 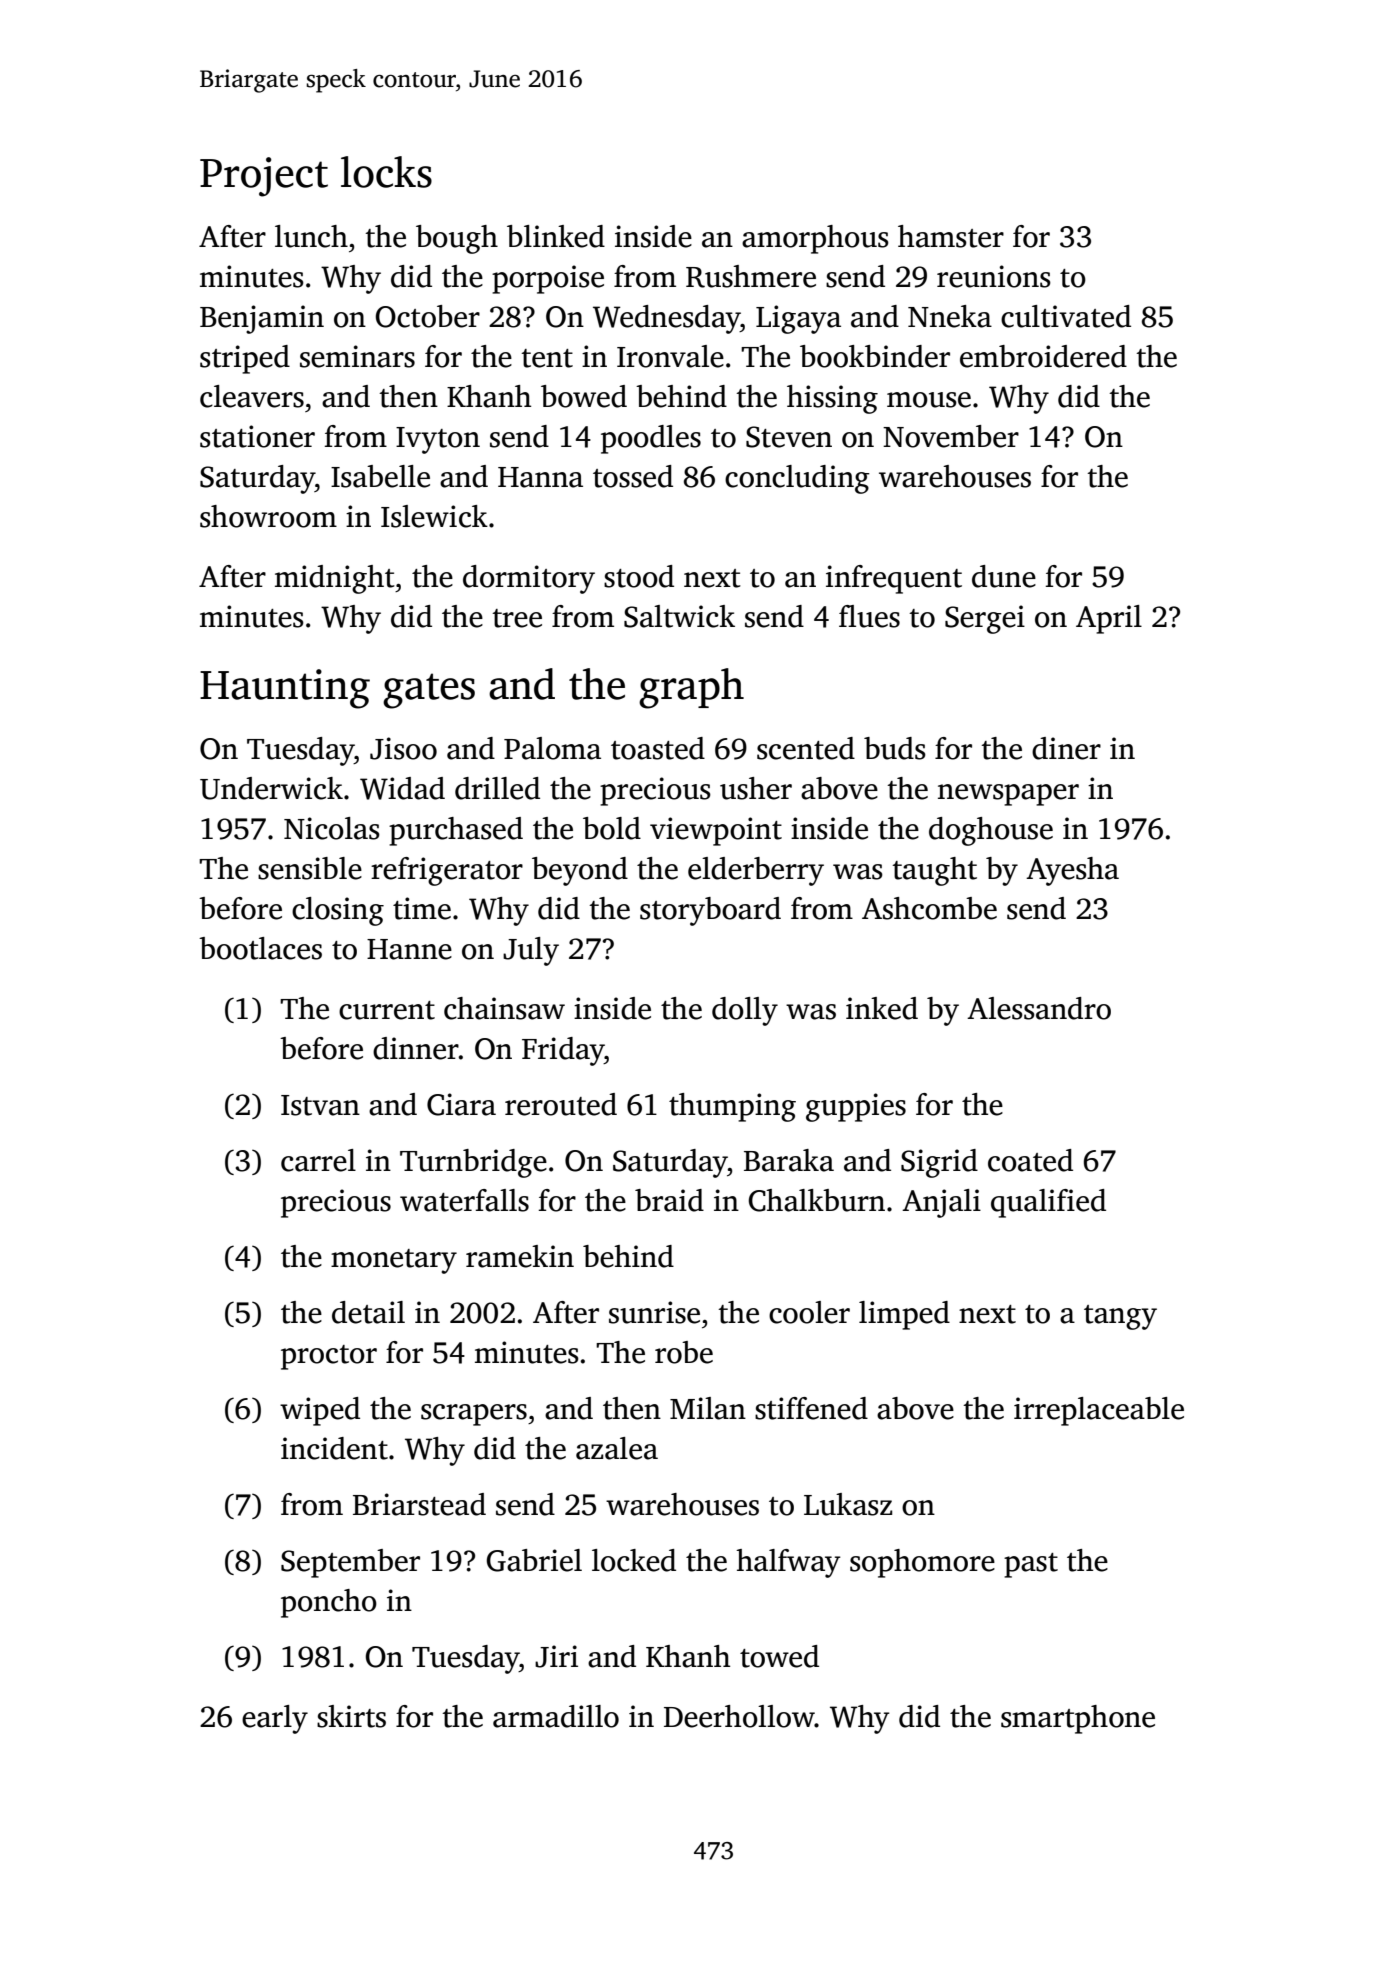 I want to click on Benjamin, so click(x=262, y=319).
